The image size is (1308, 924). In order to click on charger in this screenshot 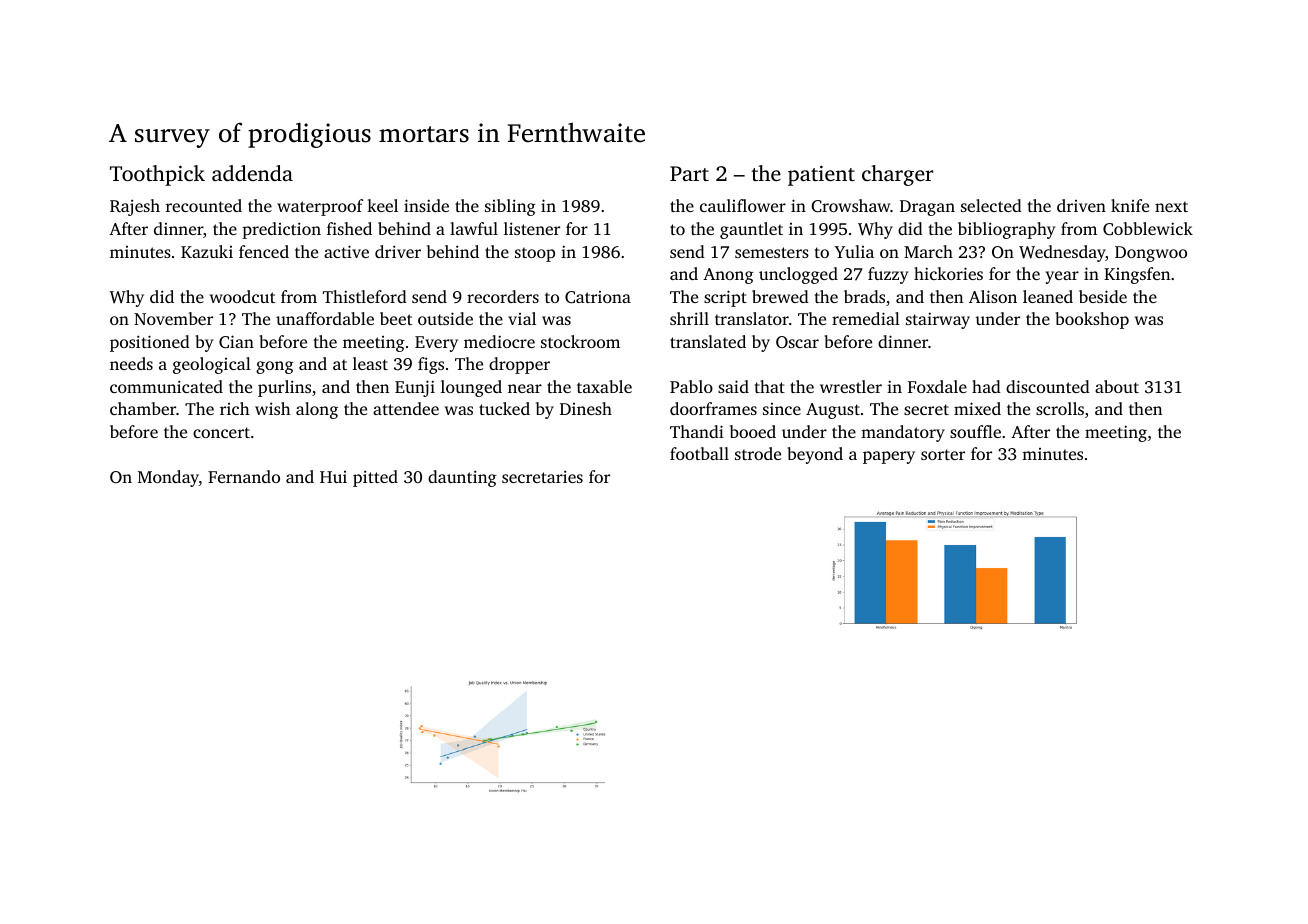, I will do `click(898, 175)`.
